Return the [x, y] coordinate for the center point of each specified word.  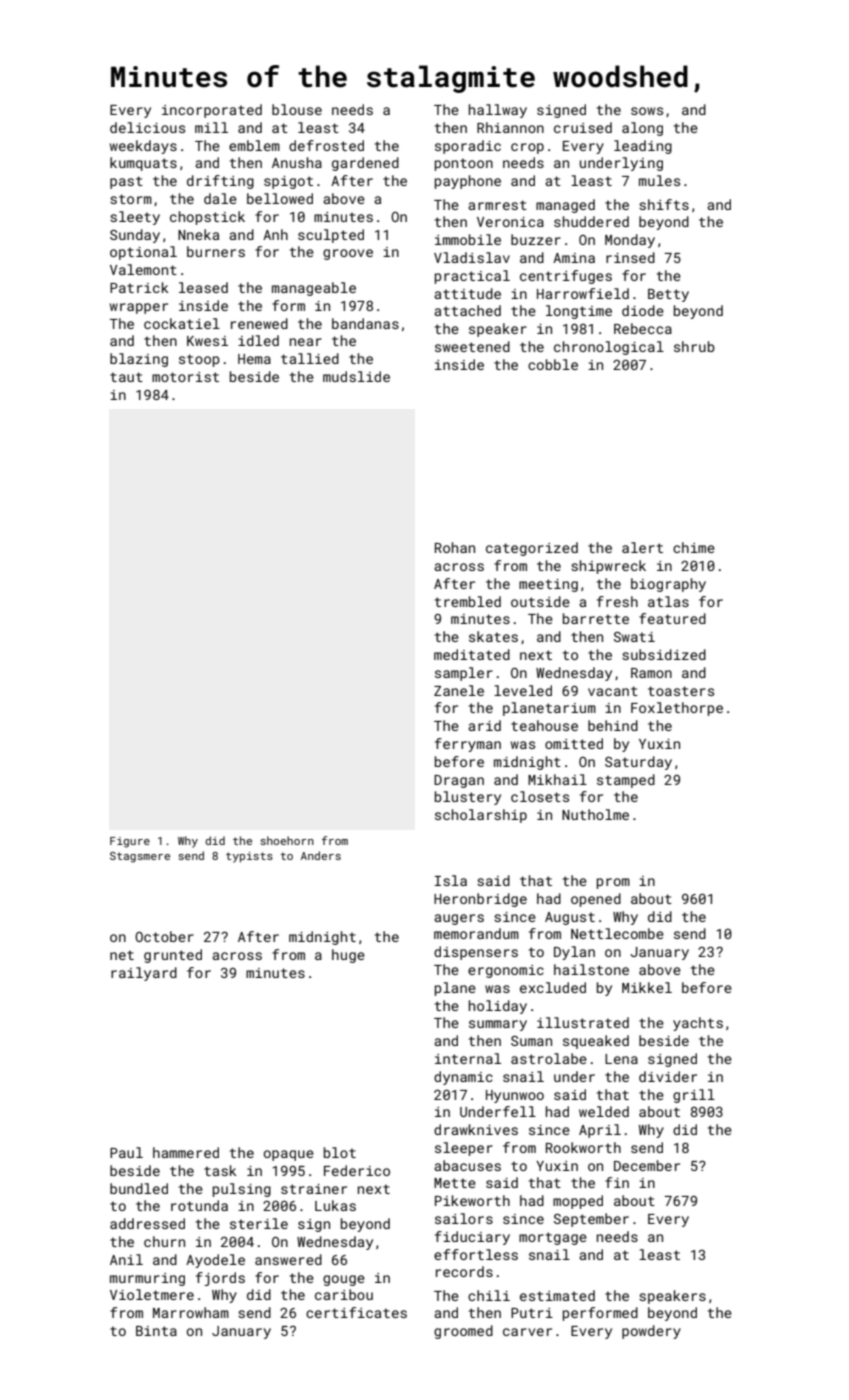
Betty [668, 295]
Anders [321, 855]
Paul [126, 1152]
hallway [498, 111]
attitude [467, 293]
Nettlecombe [617, 933]
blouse [297, 109]
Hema [254, 359]
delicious [147, 127]
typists [249, 857]
